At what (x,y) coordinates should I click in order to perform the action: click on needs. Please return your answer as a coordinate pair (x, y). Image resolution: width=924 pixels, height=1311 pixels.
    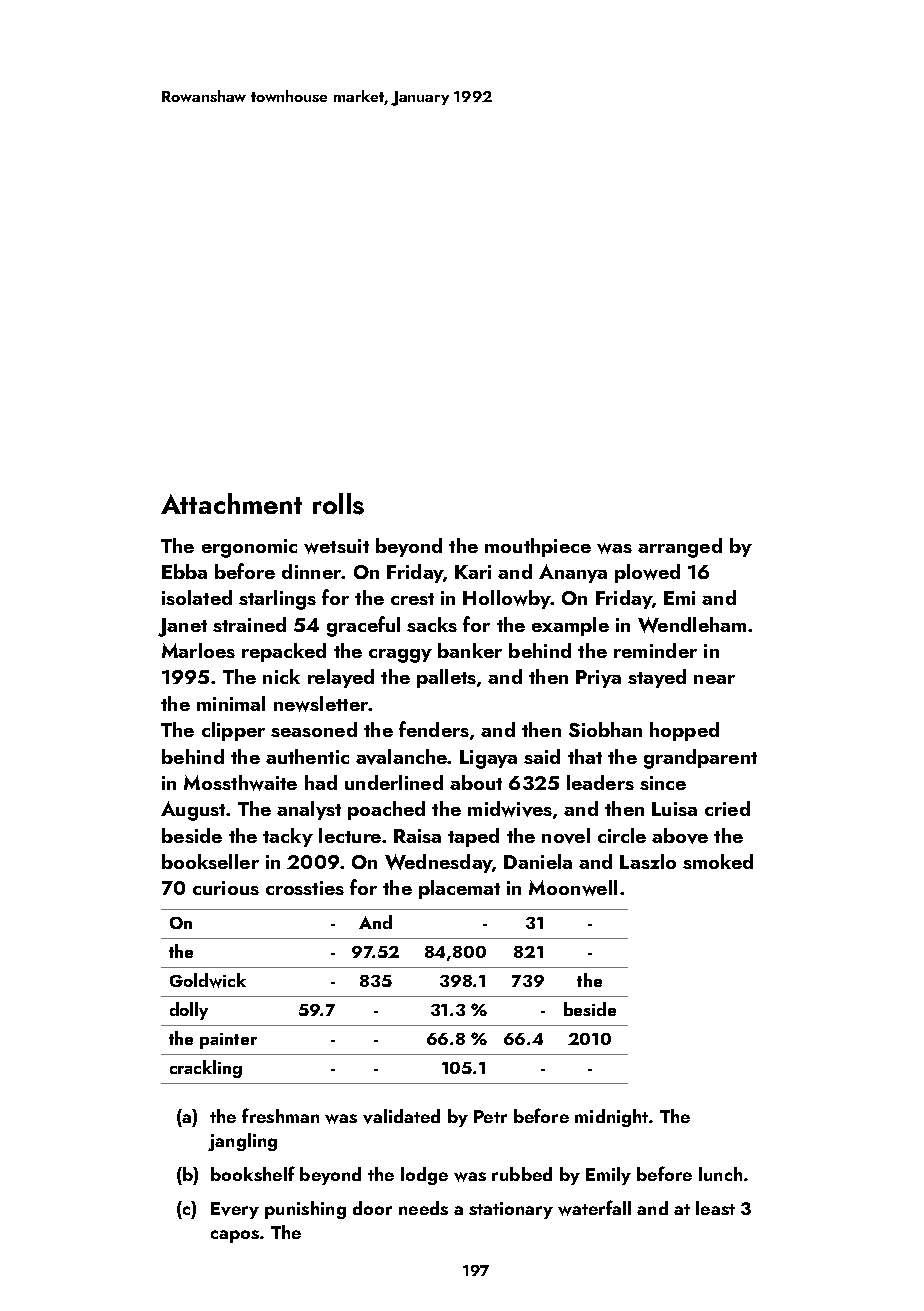
    Looking at the image, I should click on (423, 1208).
